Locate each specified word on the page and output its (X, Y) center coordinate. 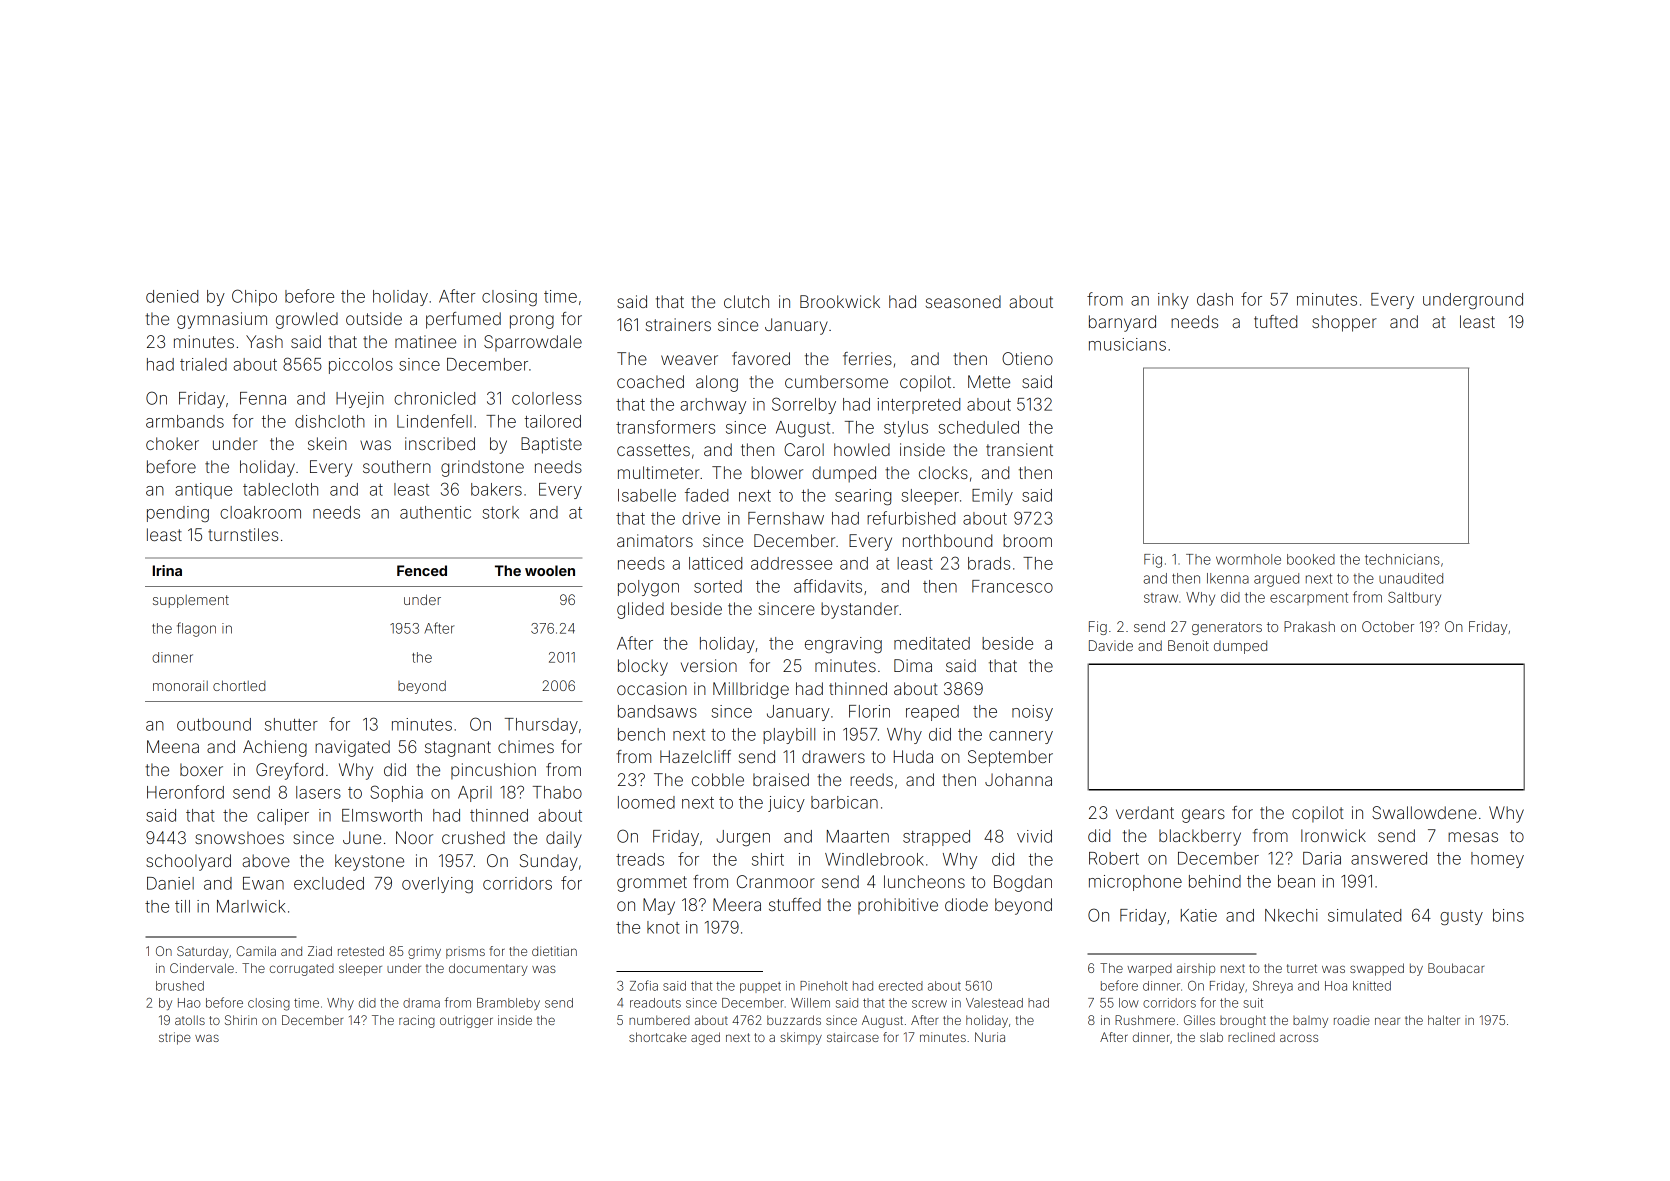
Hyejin (360, 400)
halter (1444, 1020)
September (1010, 758)
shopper (1344, 323)
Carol (804, 449)
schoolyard (188, 862)
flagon (196, 629)
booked (1311, 559)
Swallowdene (1424, 812)
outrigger (466, 1021)
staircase (853, 1037)
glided (640, 610)
